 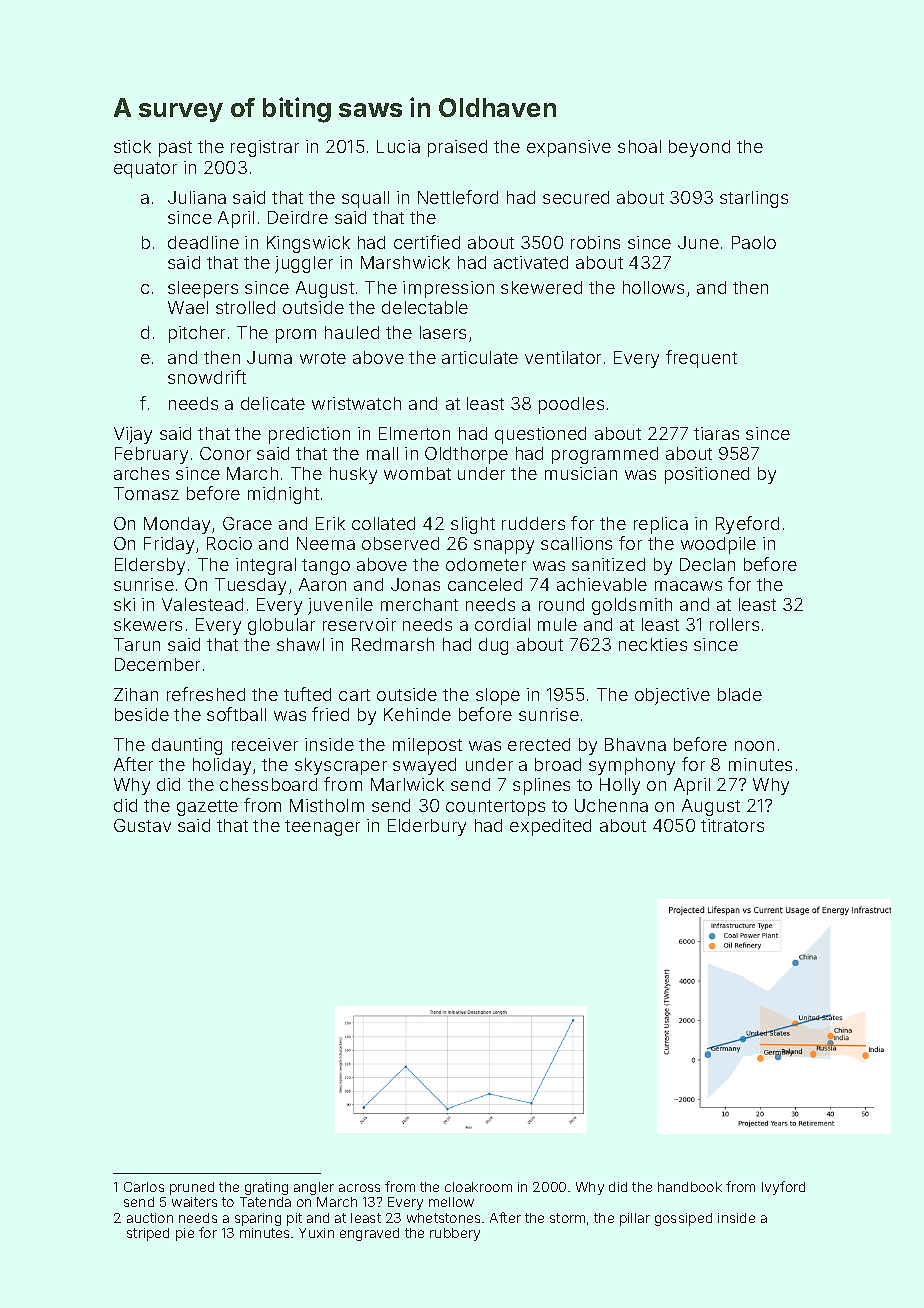 I want to click on blade, so click(x=740, y=694).
